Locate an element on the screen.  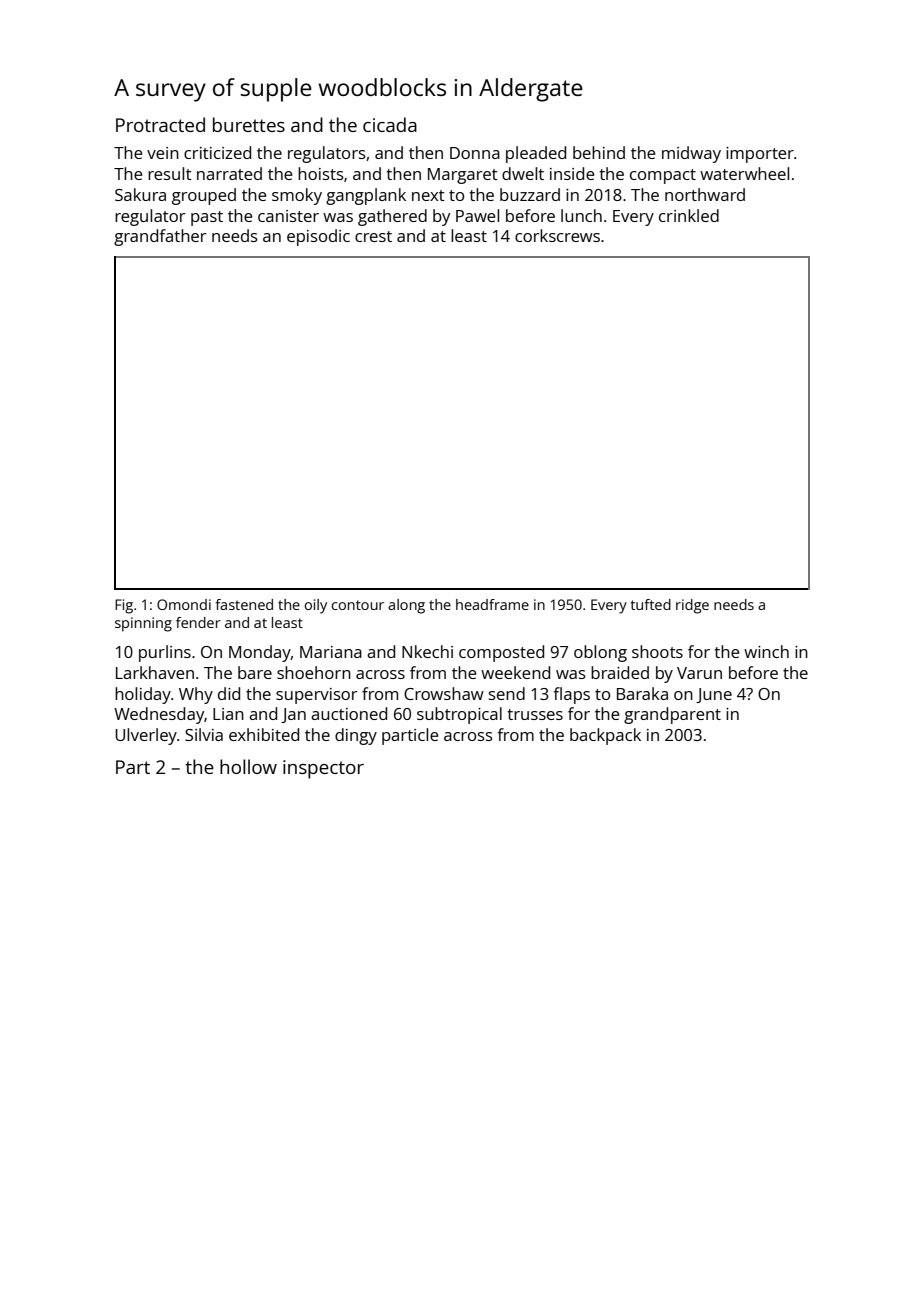
cicada is located at coordinates (390, 124).
